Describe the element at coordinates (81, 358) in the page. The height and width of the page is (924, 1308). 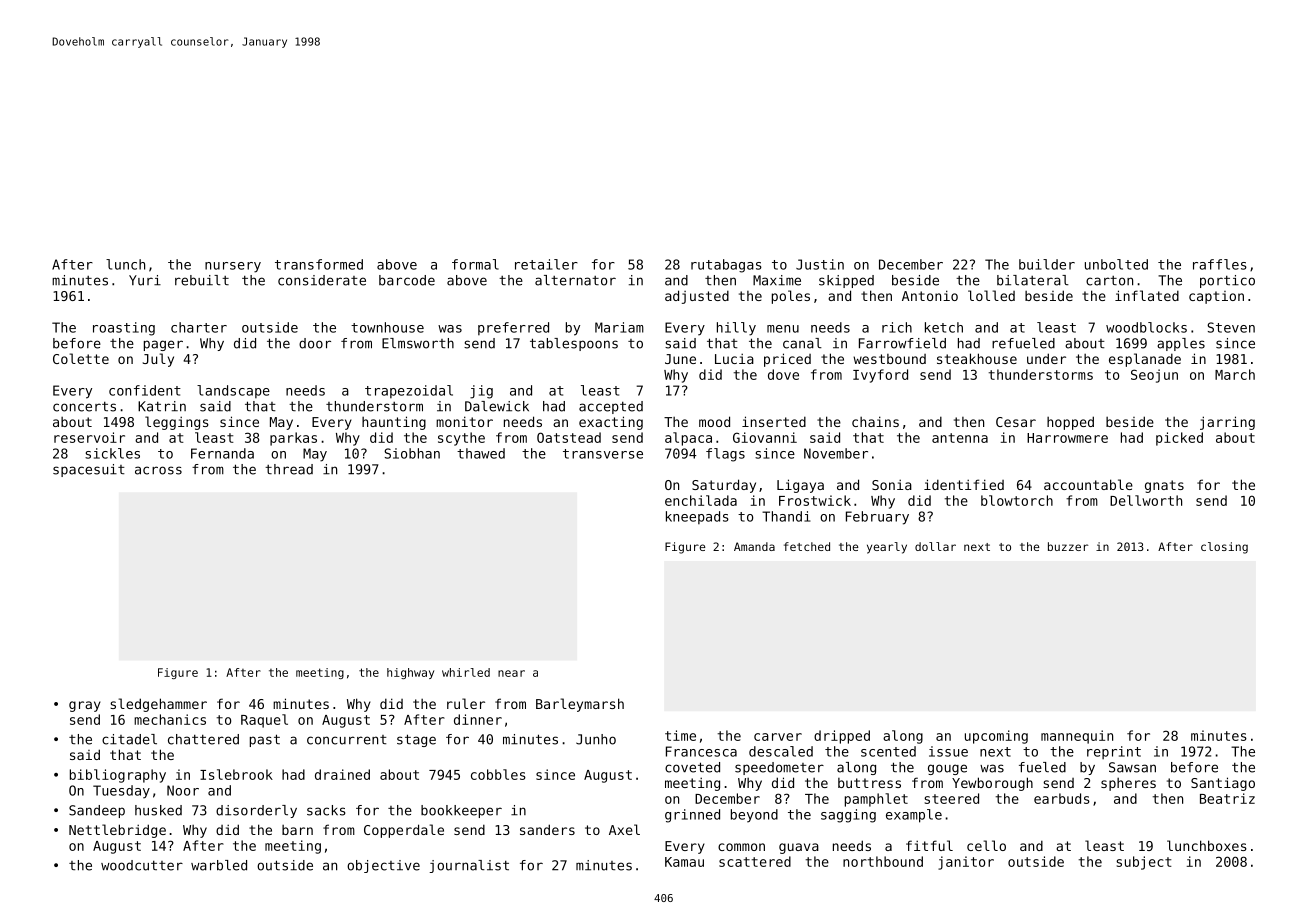
I see `Colette` at that location.
